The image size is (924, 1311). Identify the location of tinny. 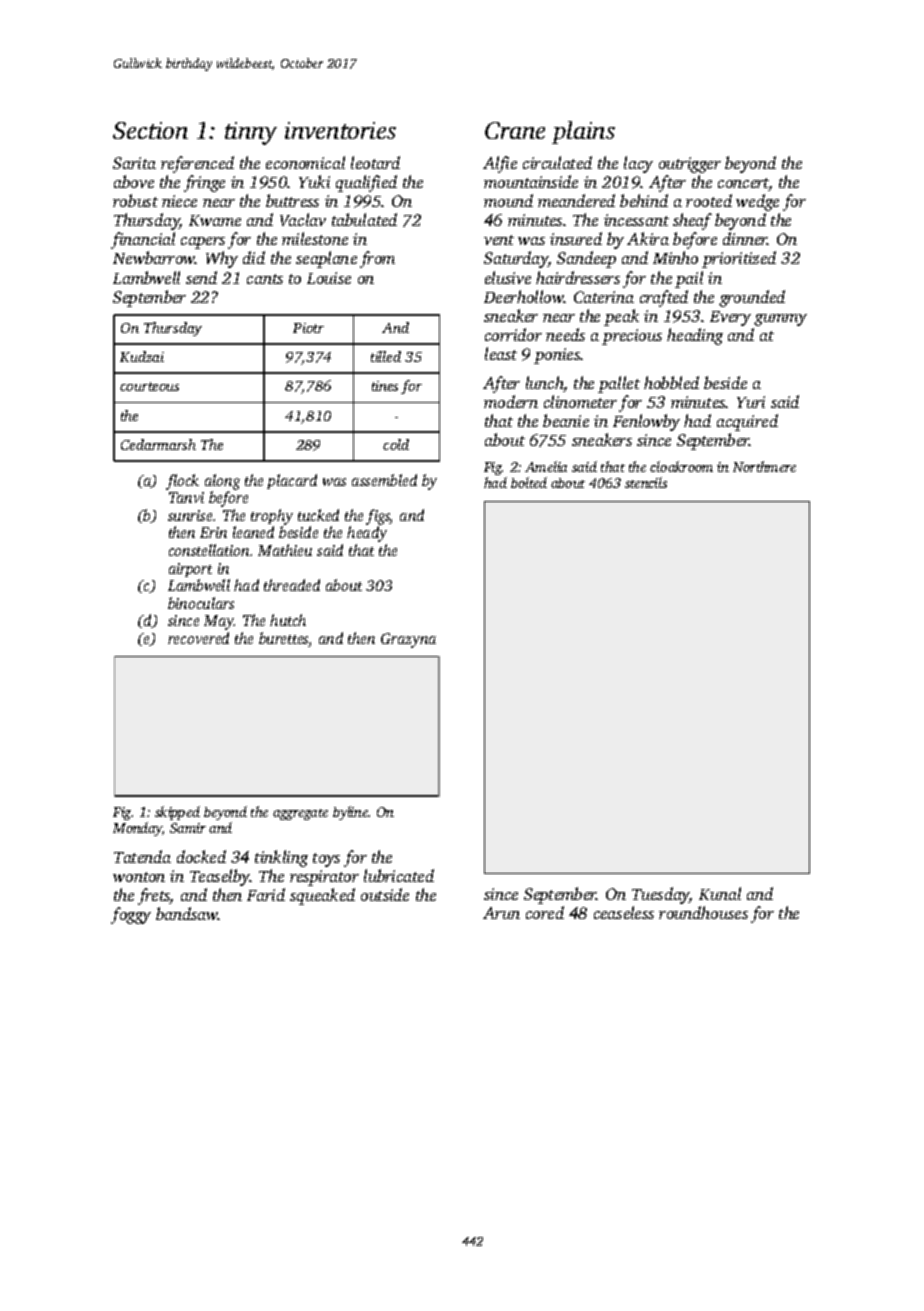
(251, 133).
